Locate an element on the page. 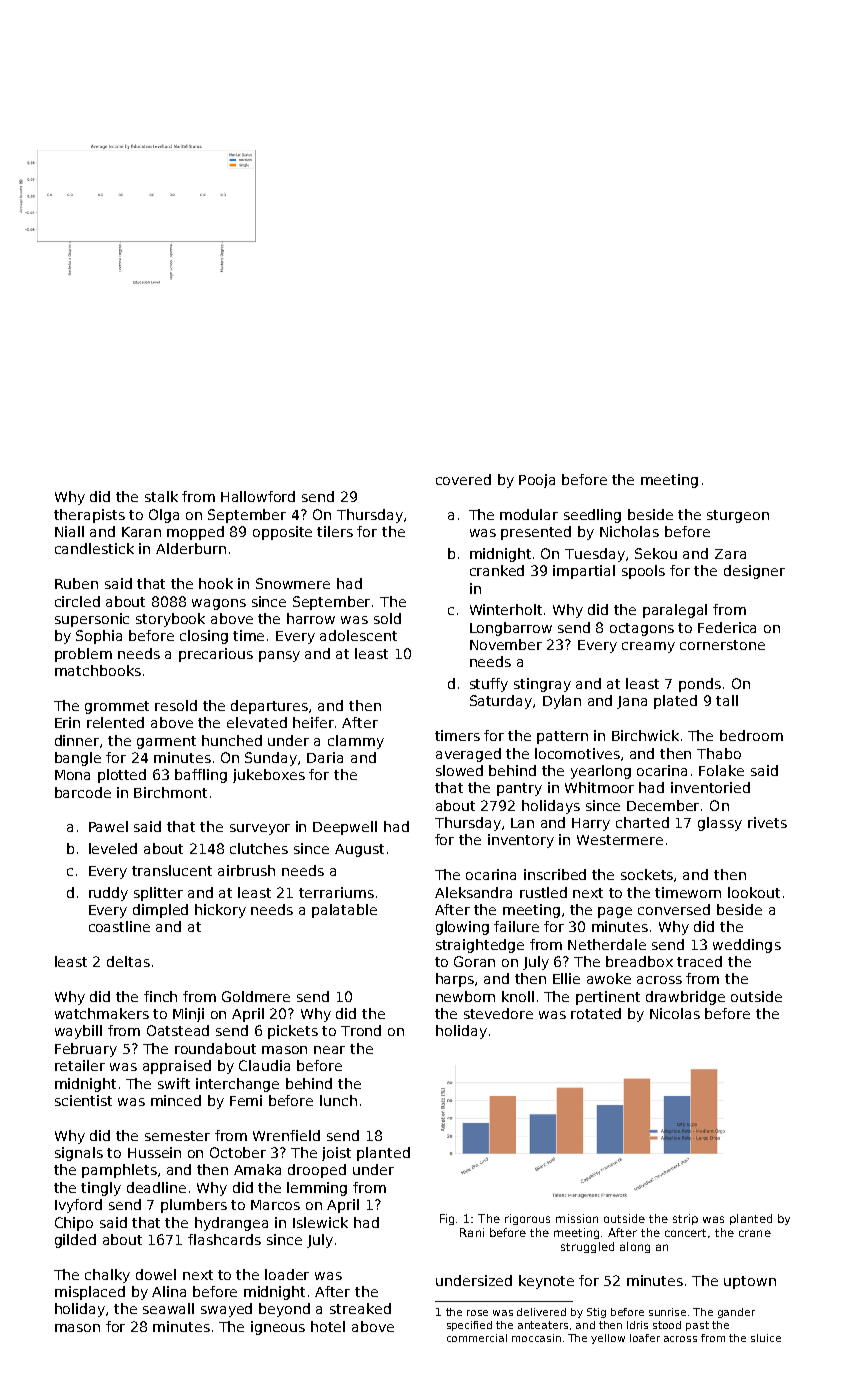 Image resolution: width=849 pixels, height=1400 pixels. Pooja is located at coordinates (537, 481).
